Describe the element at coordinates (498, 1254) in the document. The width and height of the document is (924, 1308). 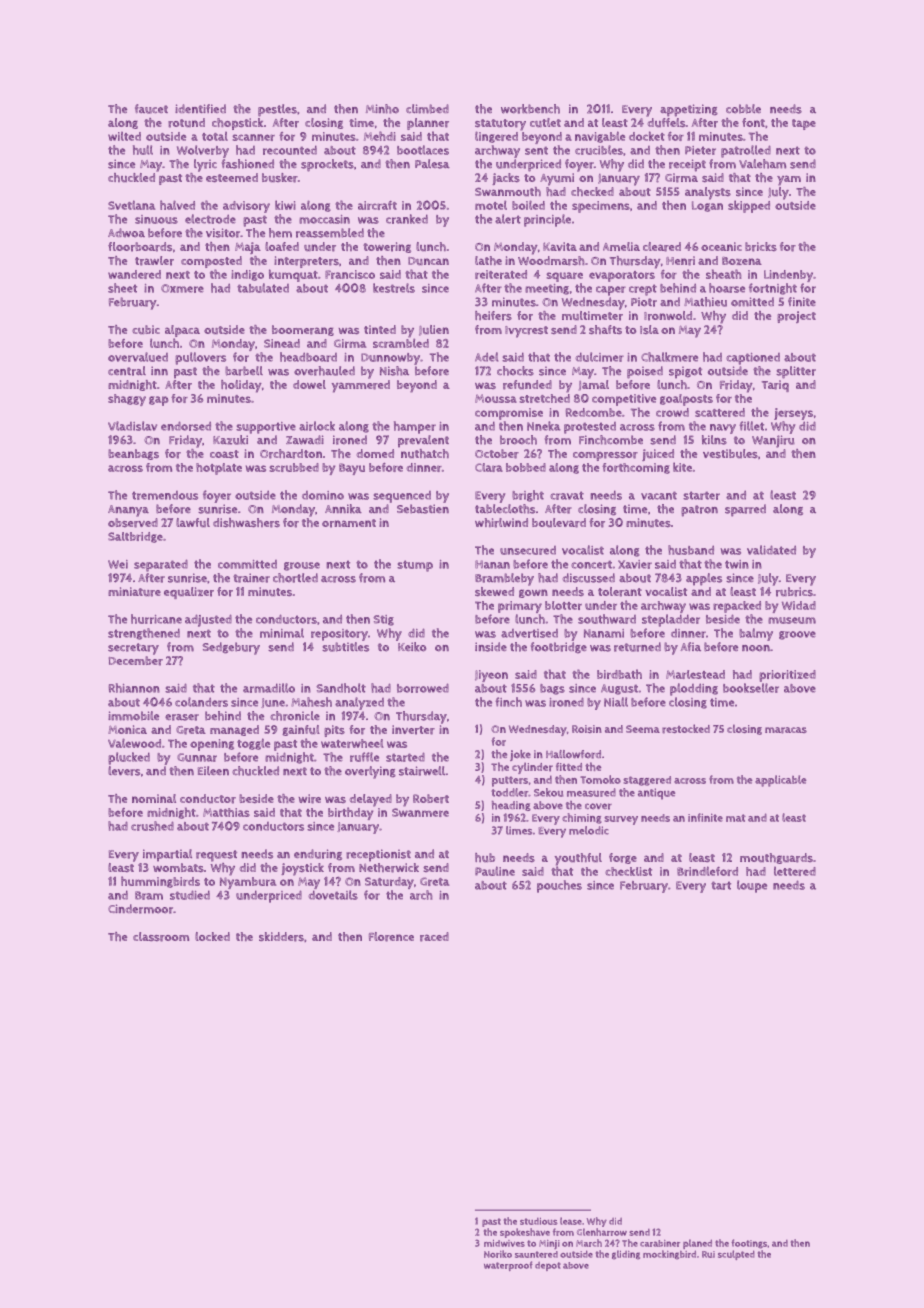
I see `Noriko` at that location.
